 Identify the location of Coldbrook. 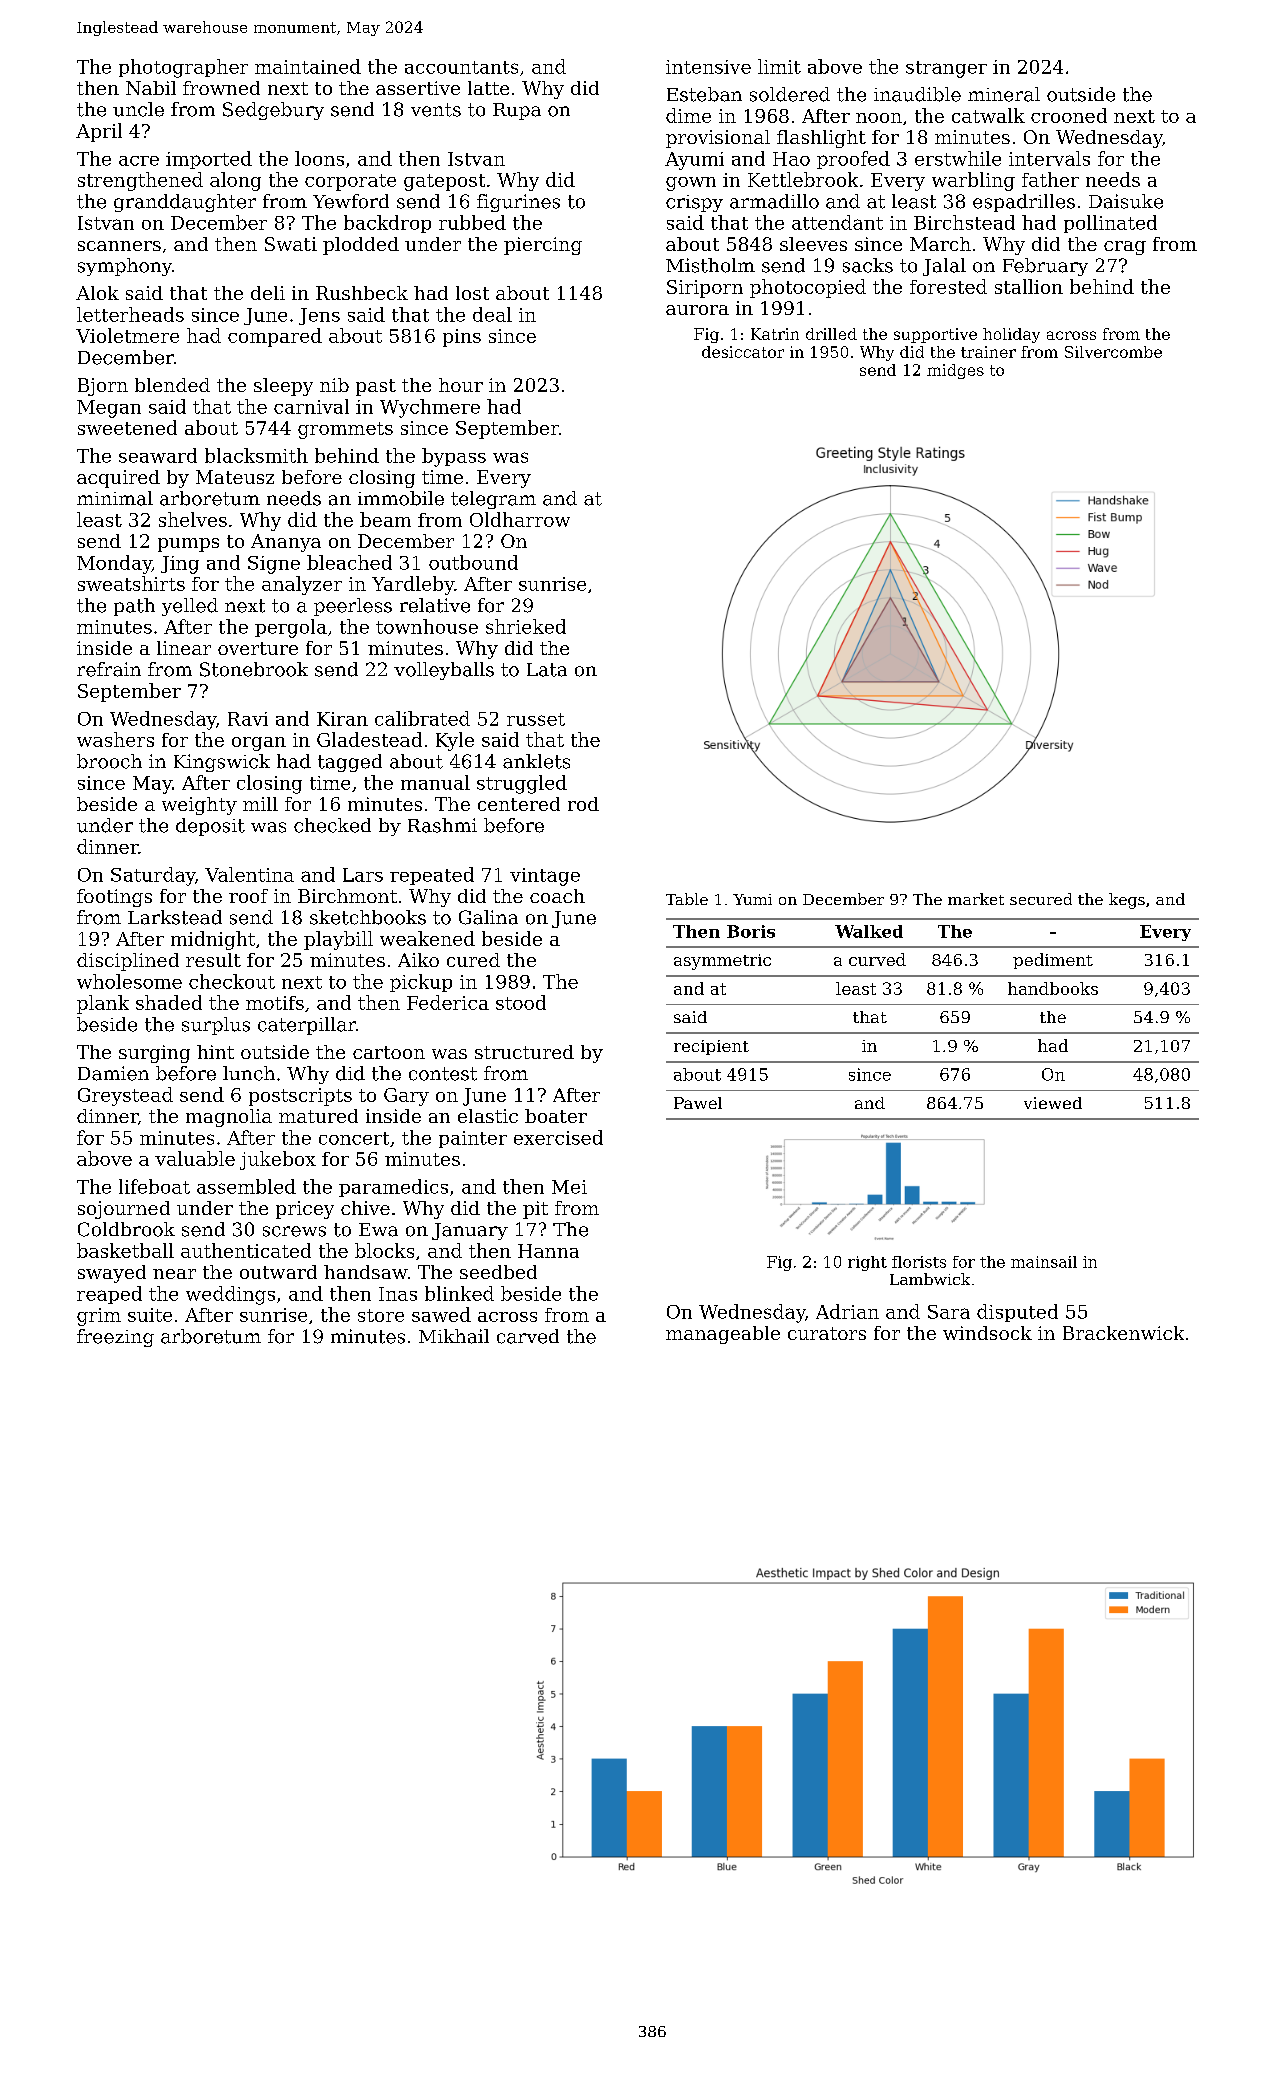
(126, 1229).
